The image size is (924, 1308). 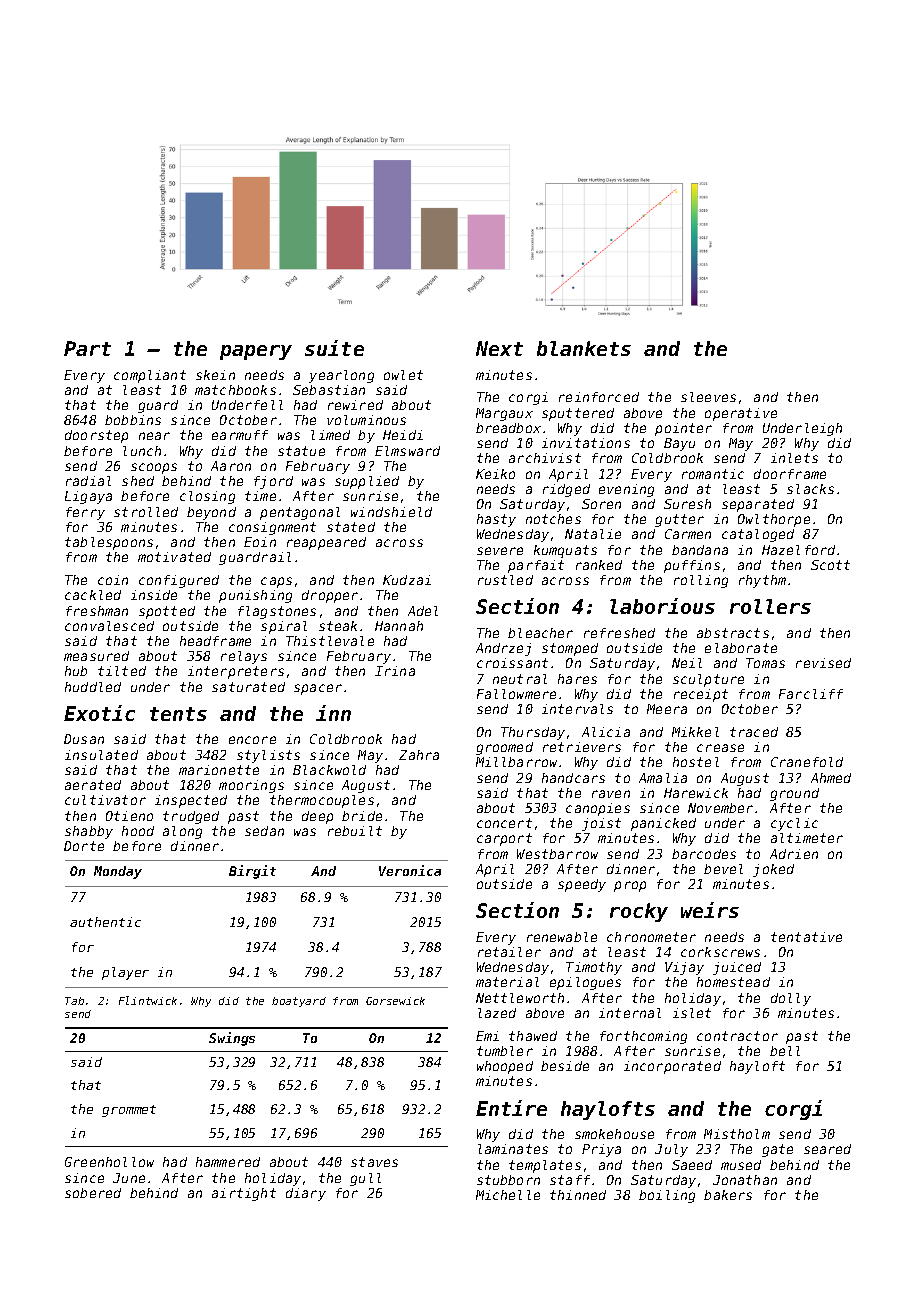 What do you see at coordinates (365, 1179) in the screenshot?
I see `gull` at bounding box center [365, 1179].
